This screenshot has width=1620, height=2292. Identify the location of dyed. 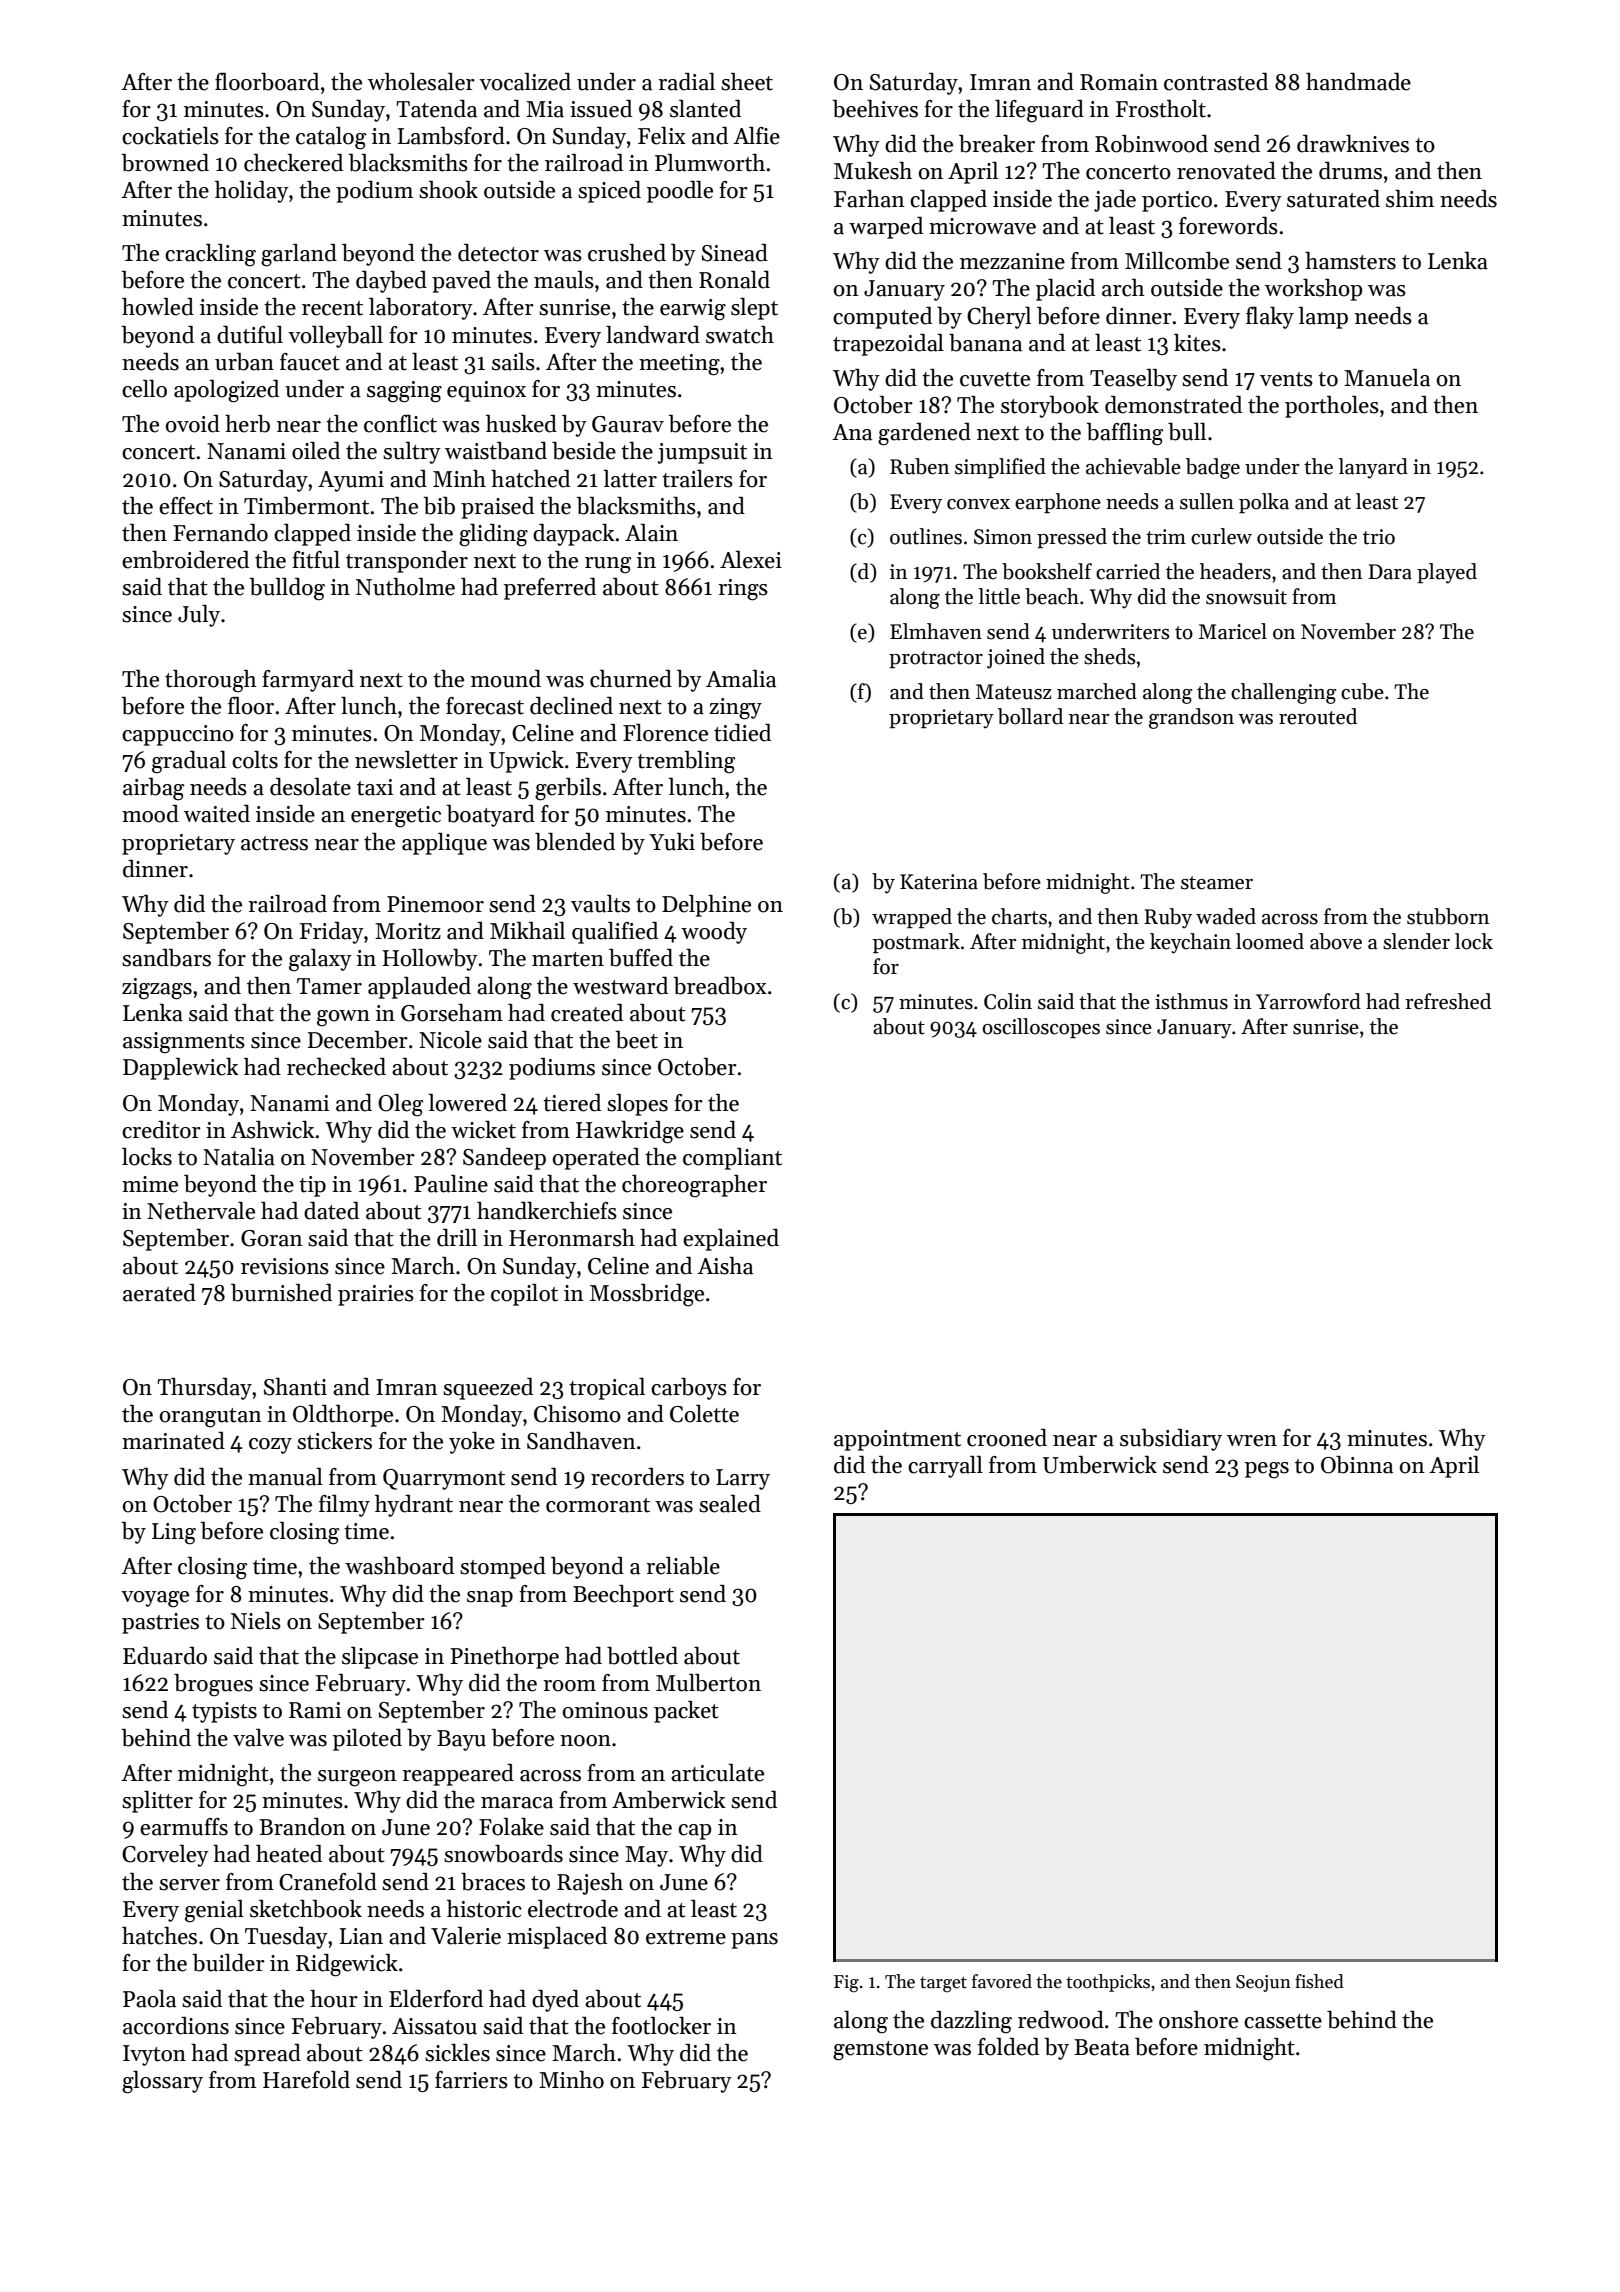
(555, 2001).
